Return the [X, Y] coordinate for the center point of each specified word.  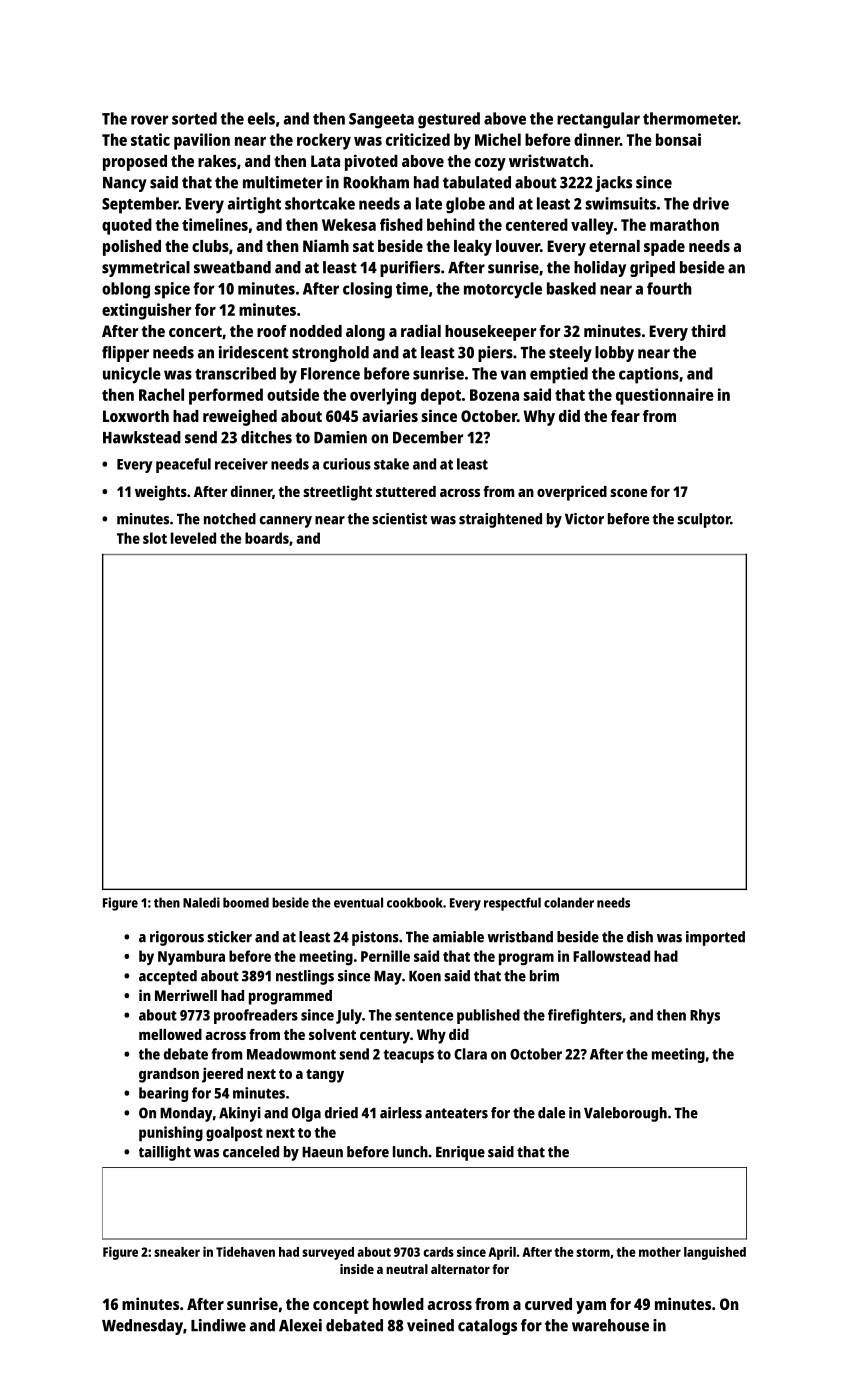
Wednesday [142, 1327]
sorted [194, 118]
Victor [584, 519]
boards [267, 538]
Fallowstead [611, 956]
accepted [168, 977]
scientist [399, 519]
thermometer [690, 118]
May [388, 978]
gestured [449, 120]
